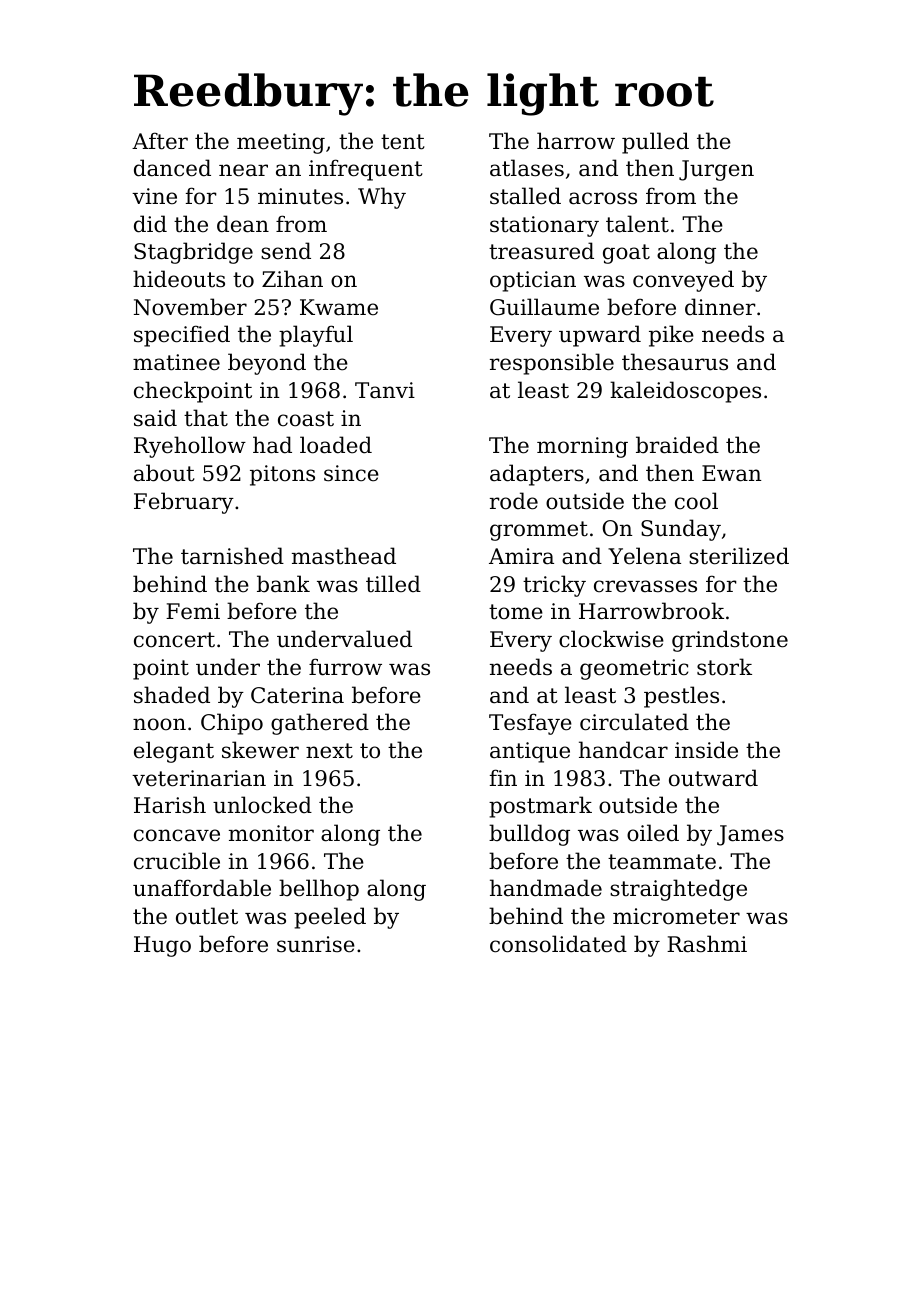 Image resolution: width=924 pixels, height=1311 pixels. I want to click on Rashmi, so click(707, 944).
